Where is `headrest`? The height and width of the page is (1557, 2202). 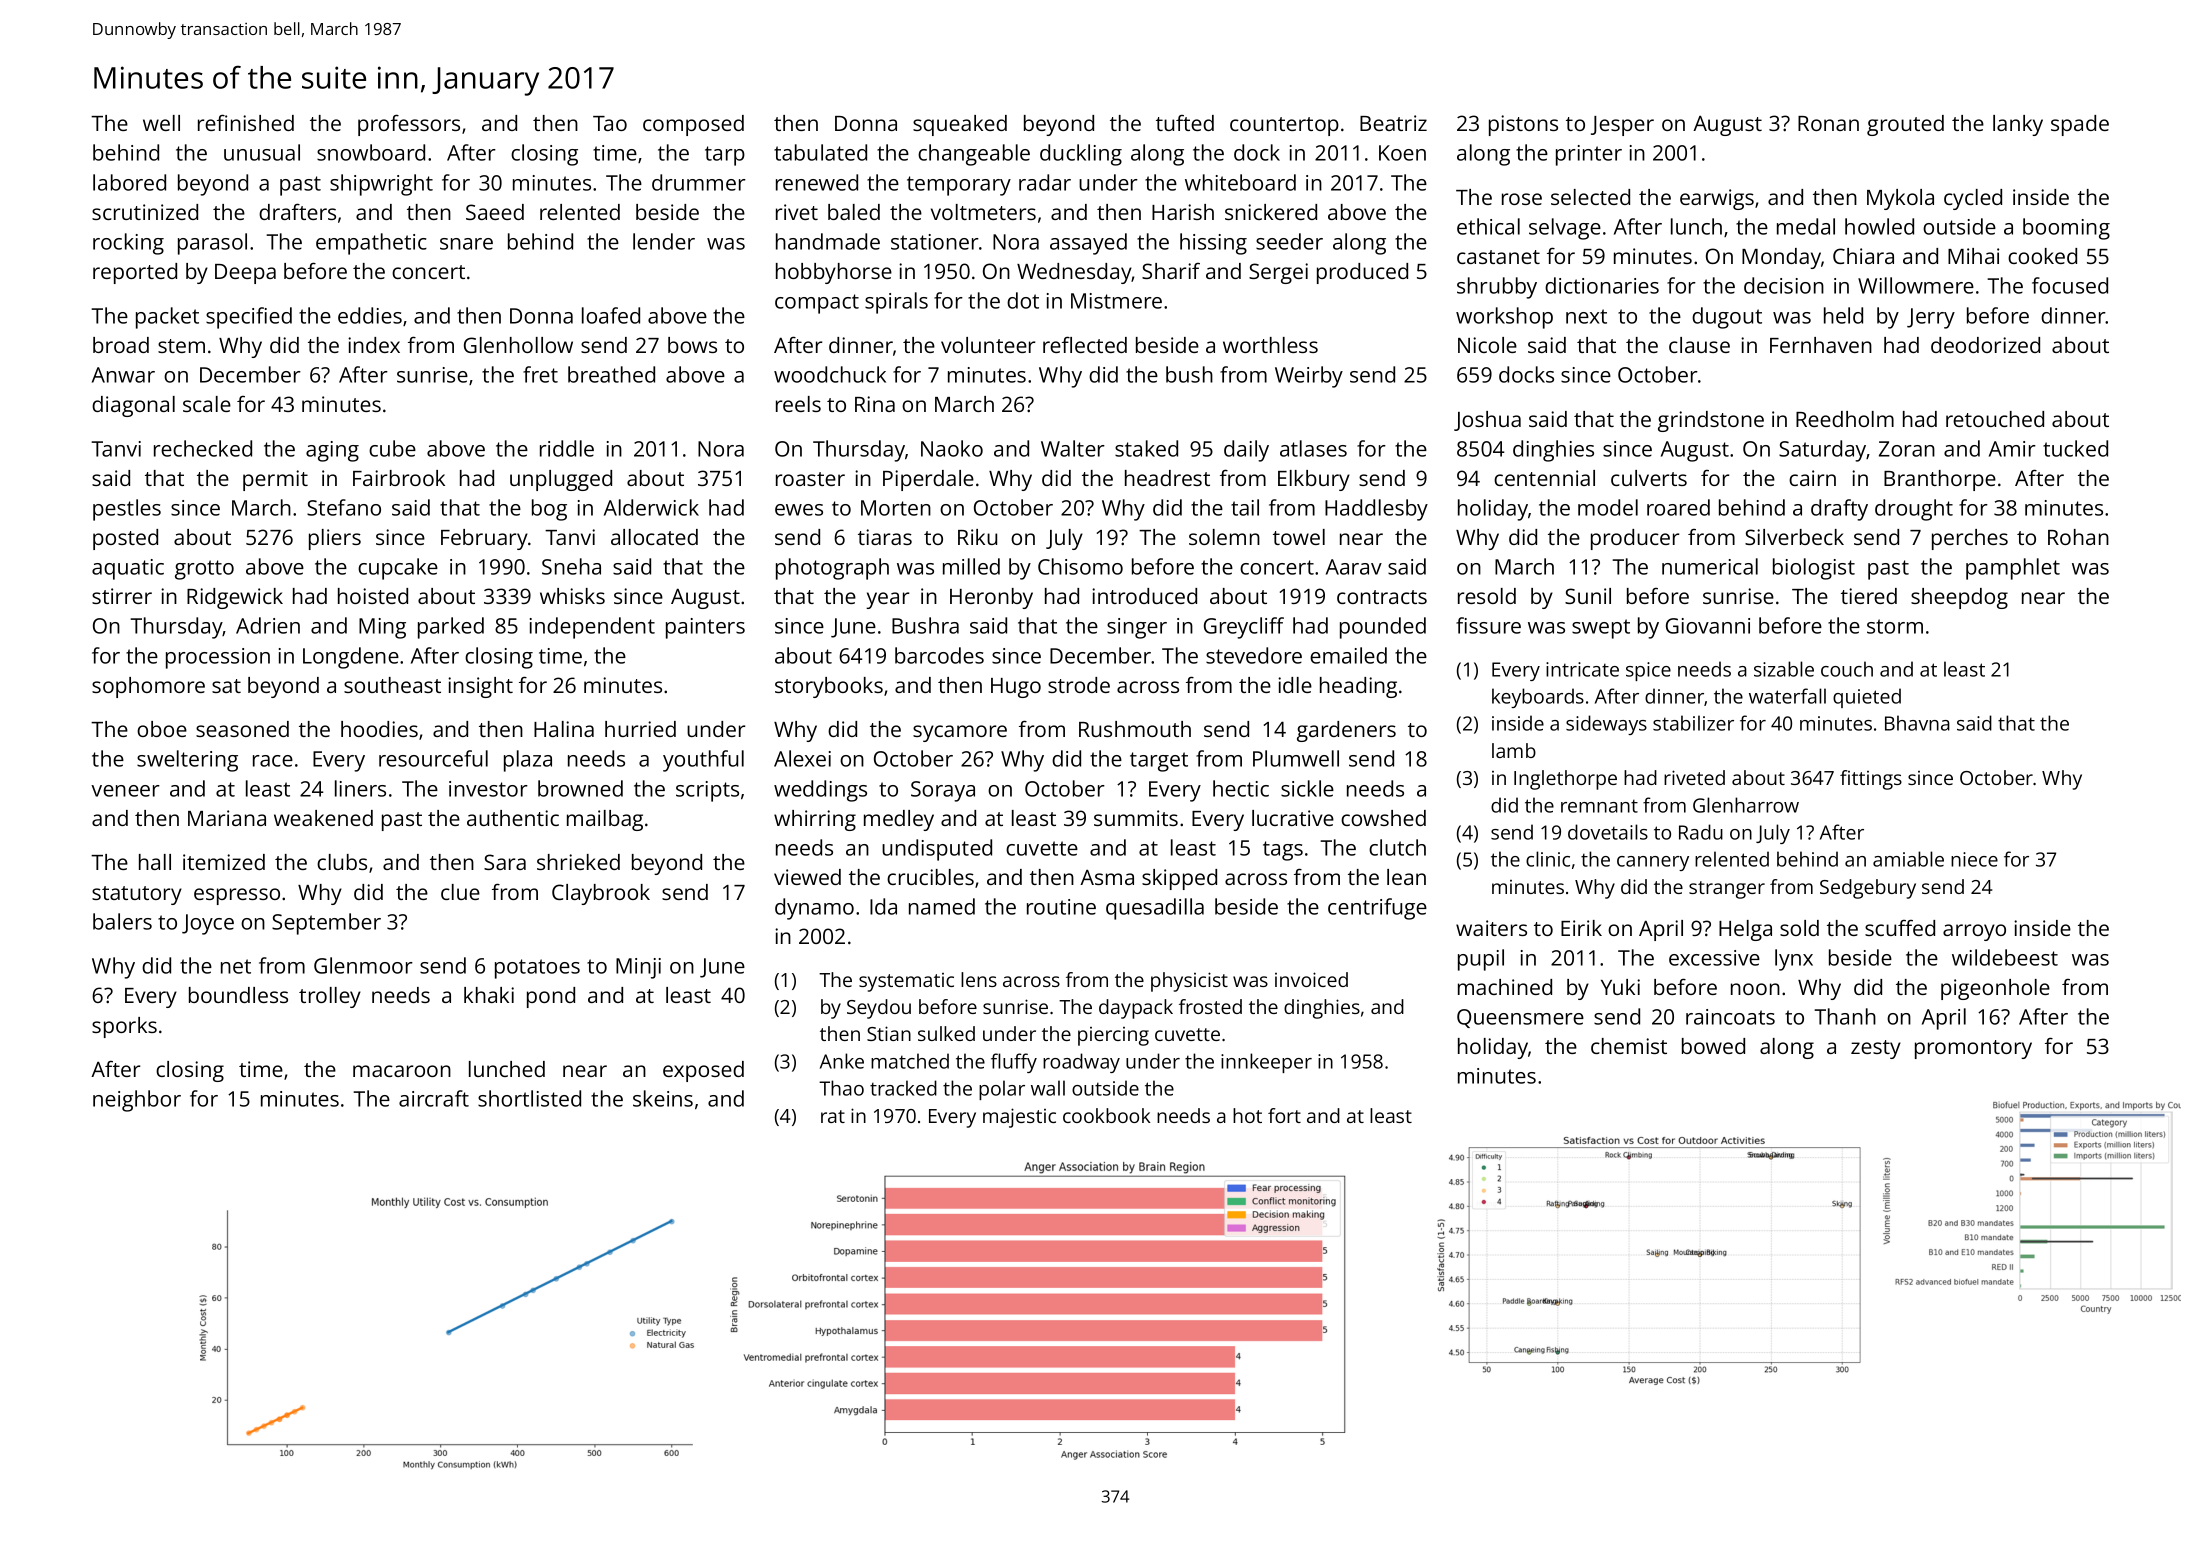
headrest is located at coordinates (1167, 478).
